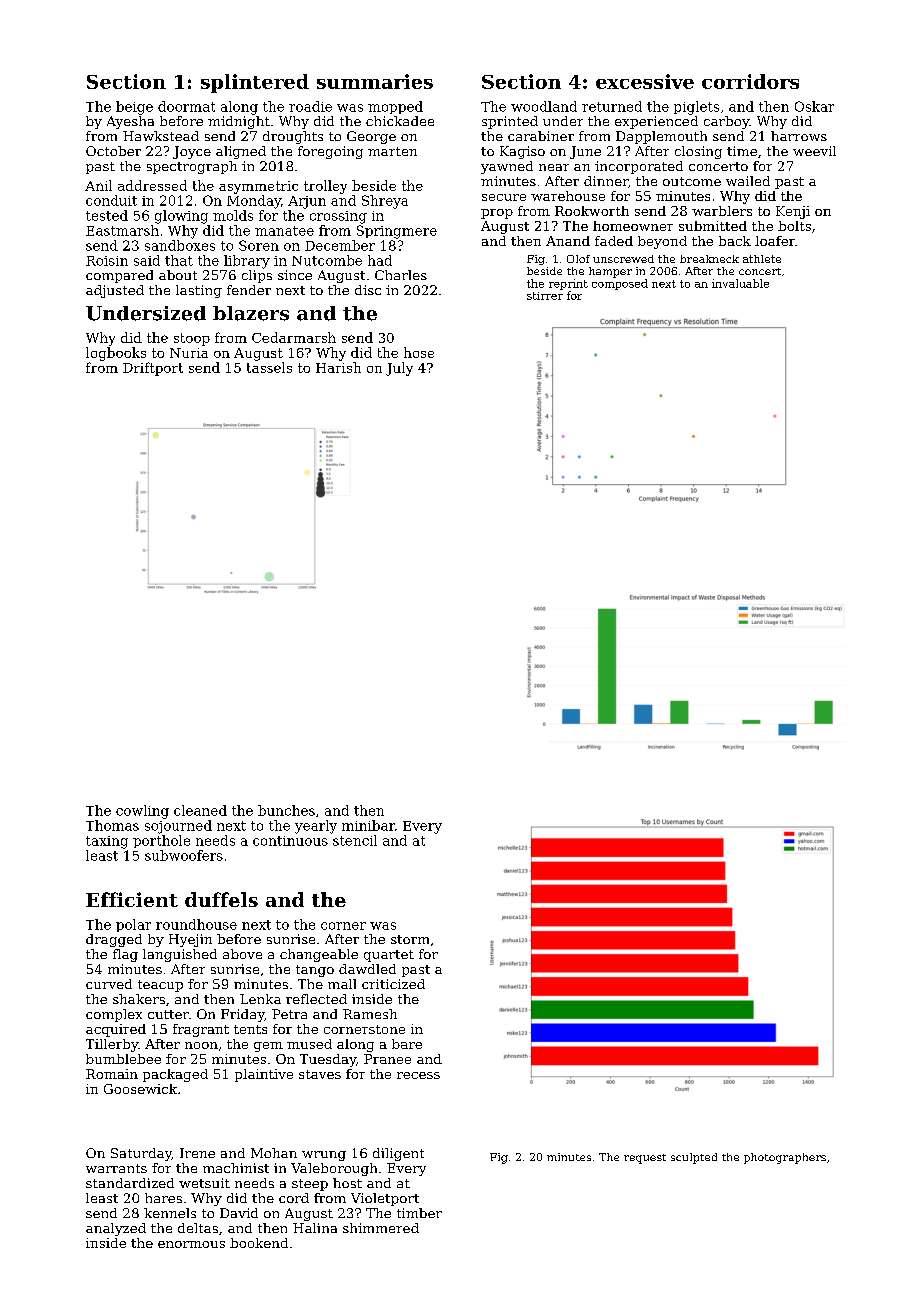  Describe the element at coordinates (122, 230) in the screenshot. I see `Eastmarsh` at that location.
